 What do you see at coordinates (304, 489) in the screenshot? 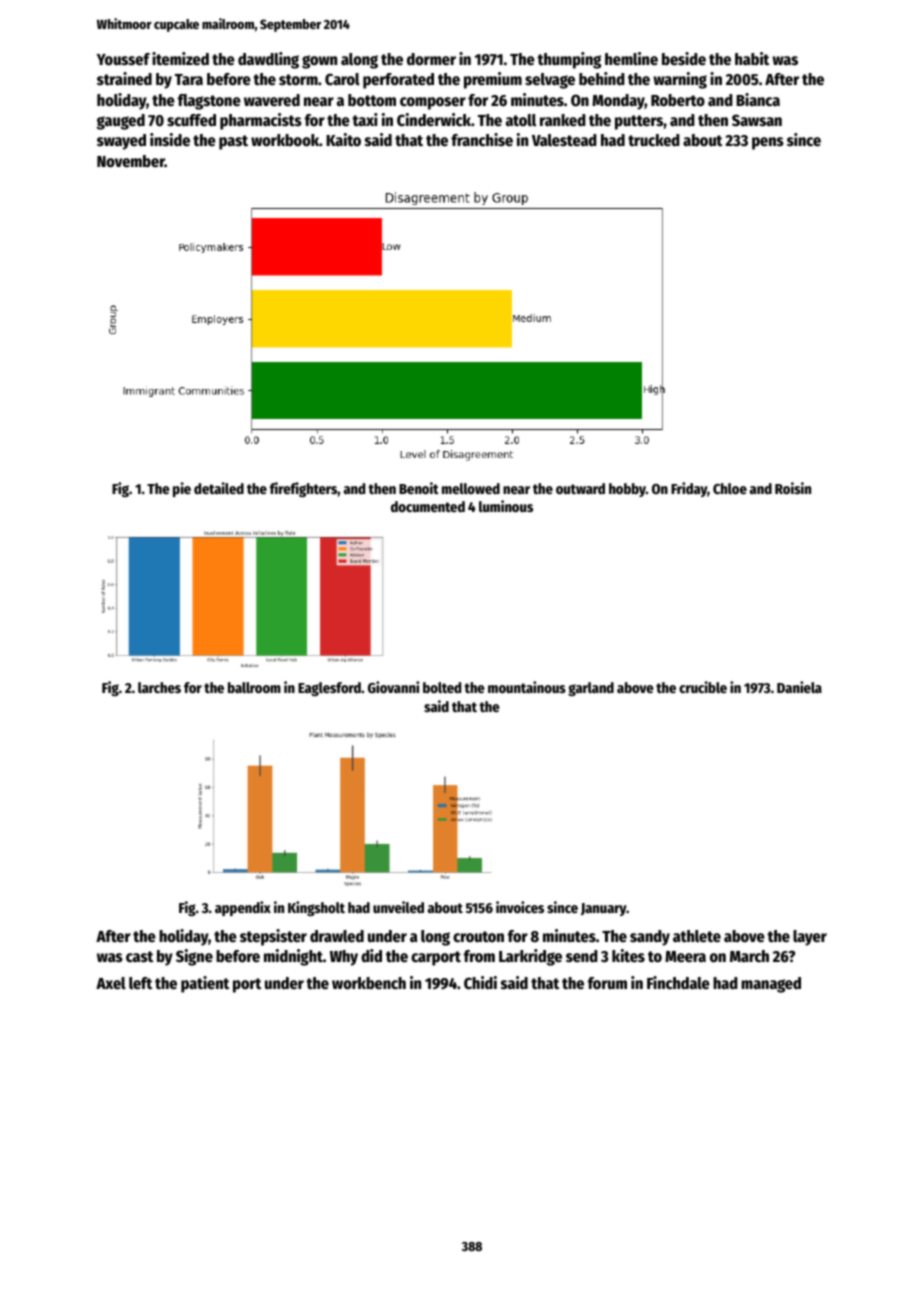
I see `firefighters` at bounding box center [304, 489].
